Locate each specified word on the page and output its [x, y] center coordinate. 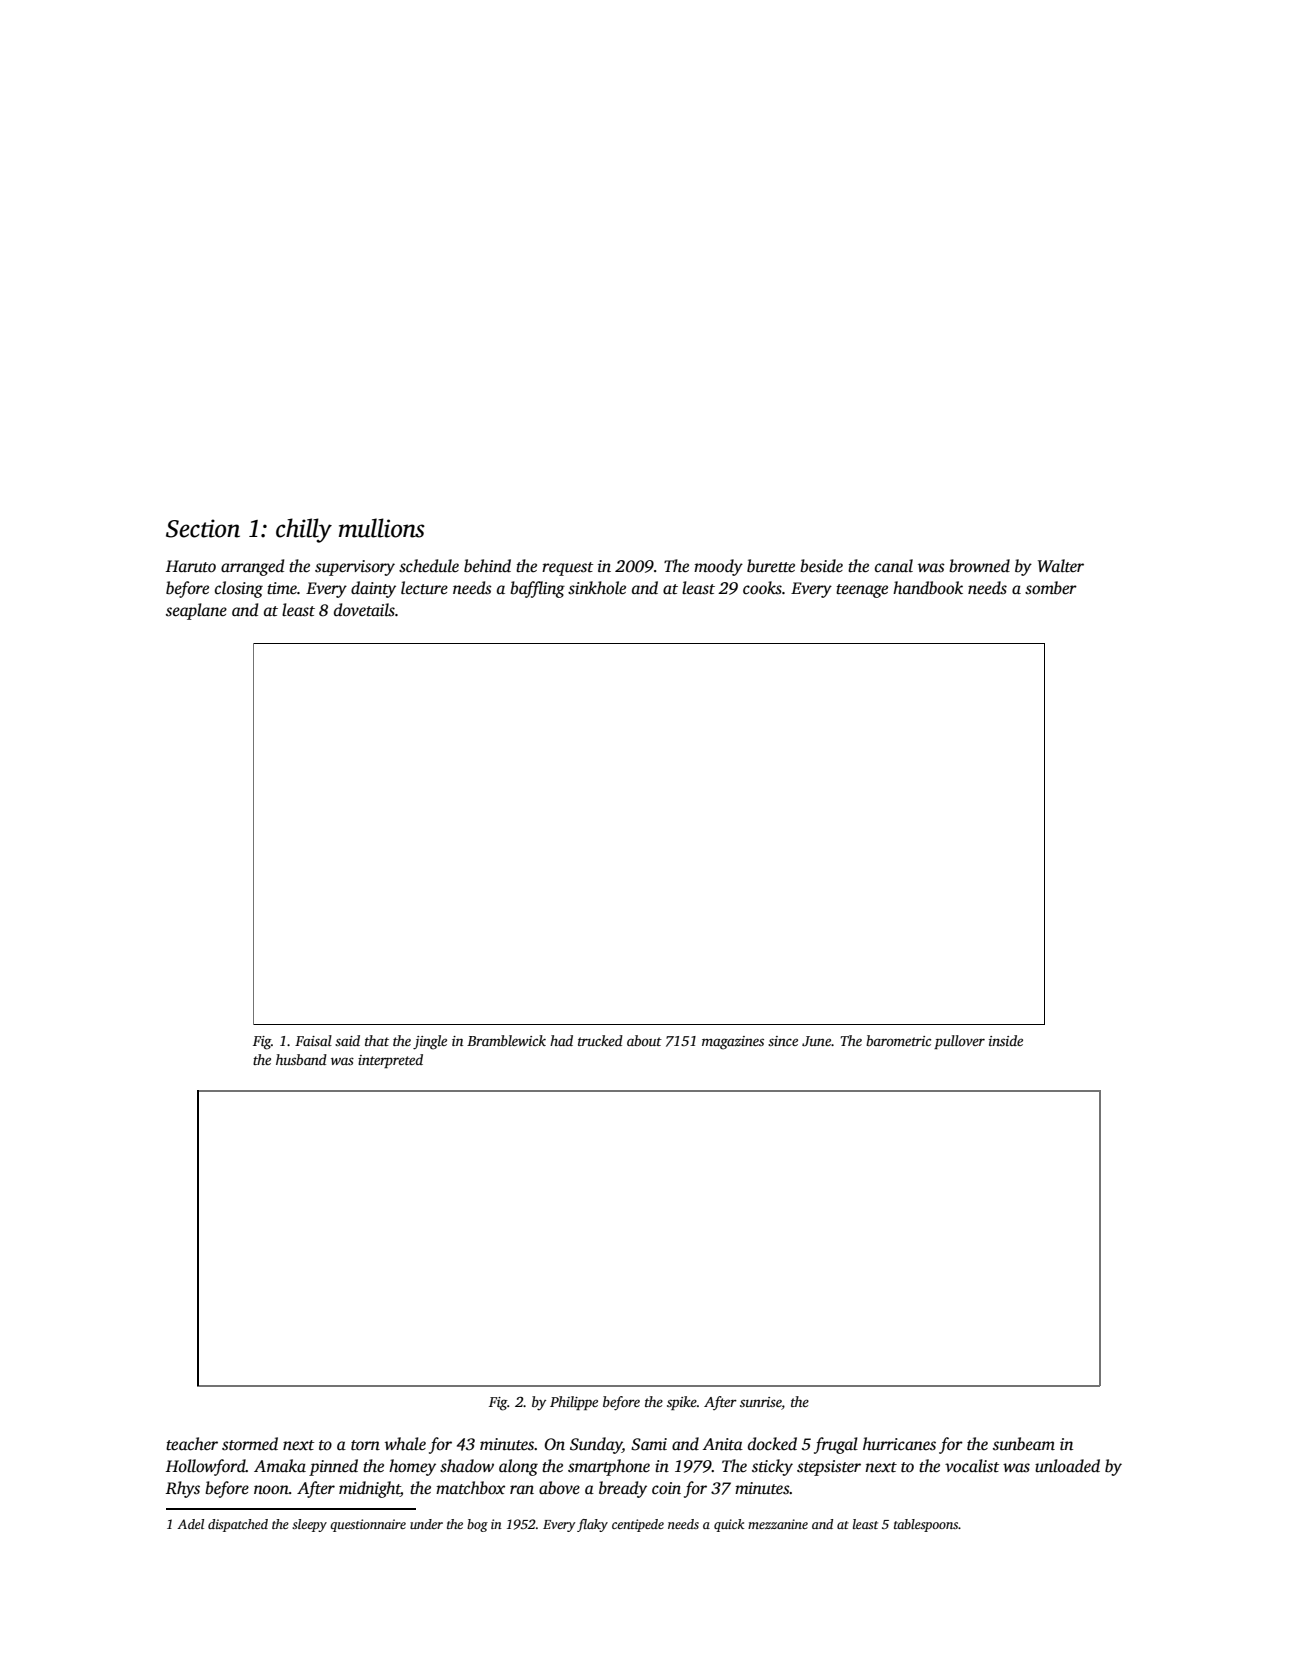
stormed [250, 1444]
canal [894, 566]
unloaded [1067, 1466]
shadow [467, 1466]
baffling [537, 589]
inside [1006, 1040]
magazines [733, 1043]
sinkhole [597, 588]
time [282, 588]
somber [1051, 588]
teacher [192, 1444]
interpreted [390, 1061]
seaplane [196, 611]
